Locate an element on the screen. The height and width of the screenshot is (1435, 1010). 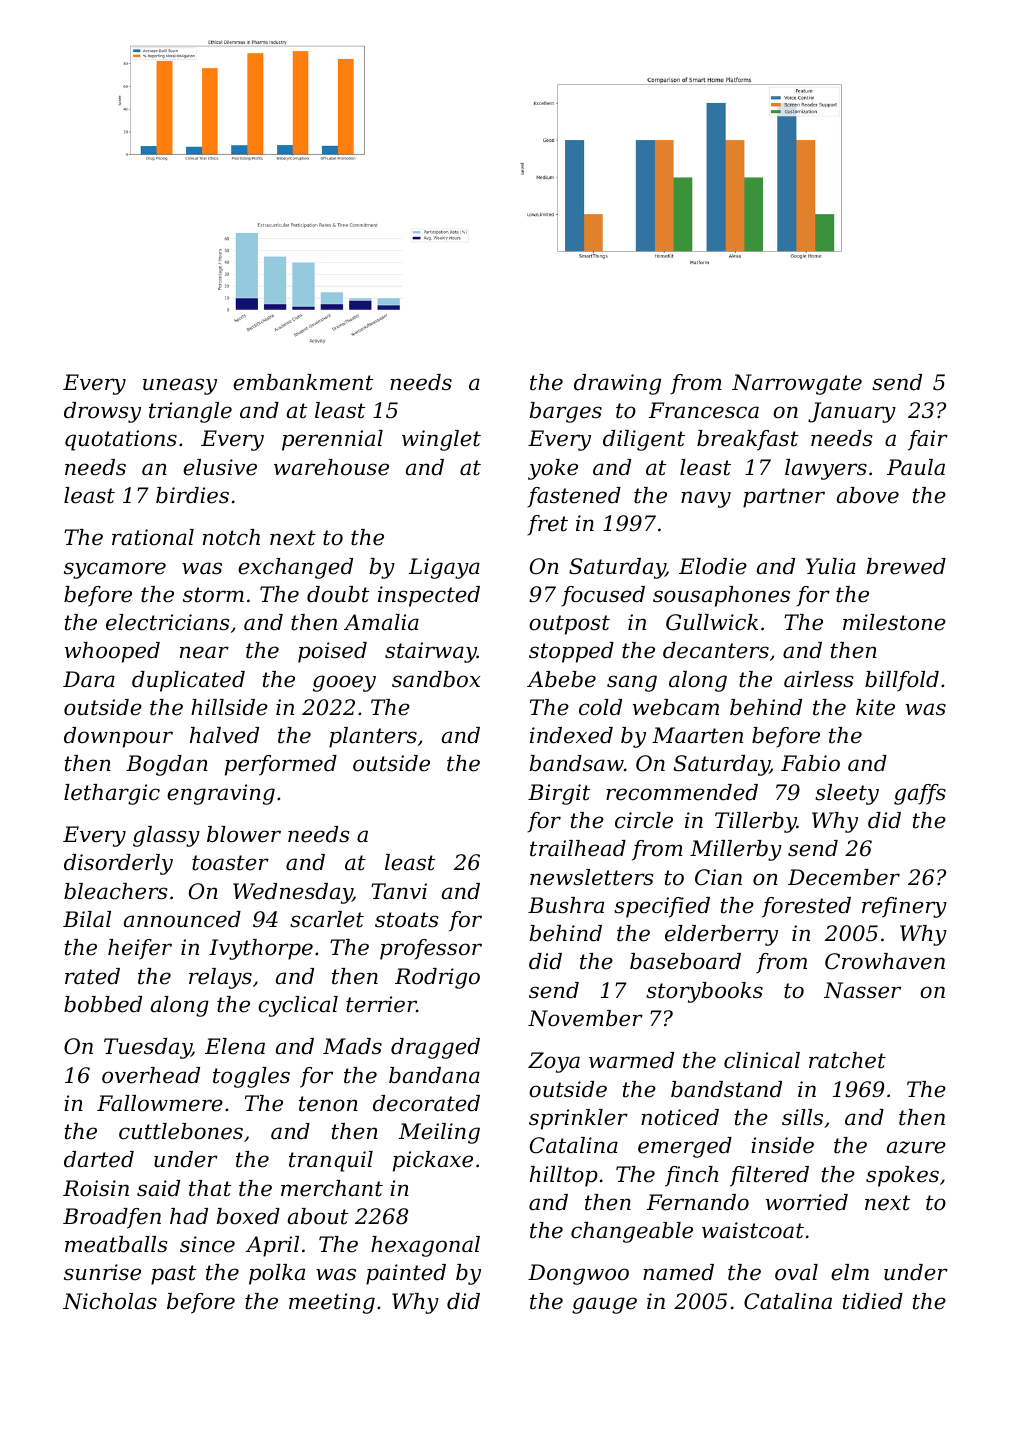
professor is located at coordinates (431, 949).
